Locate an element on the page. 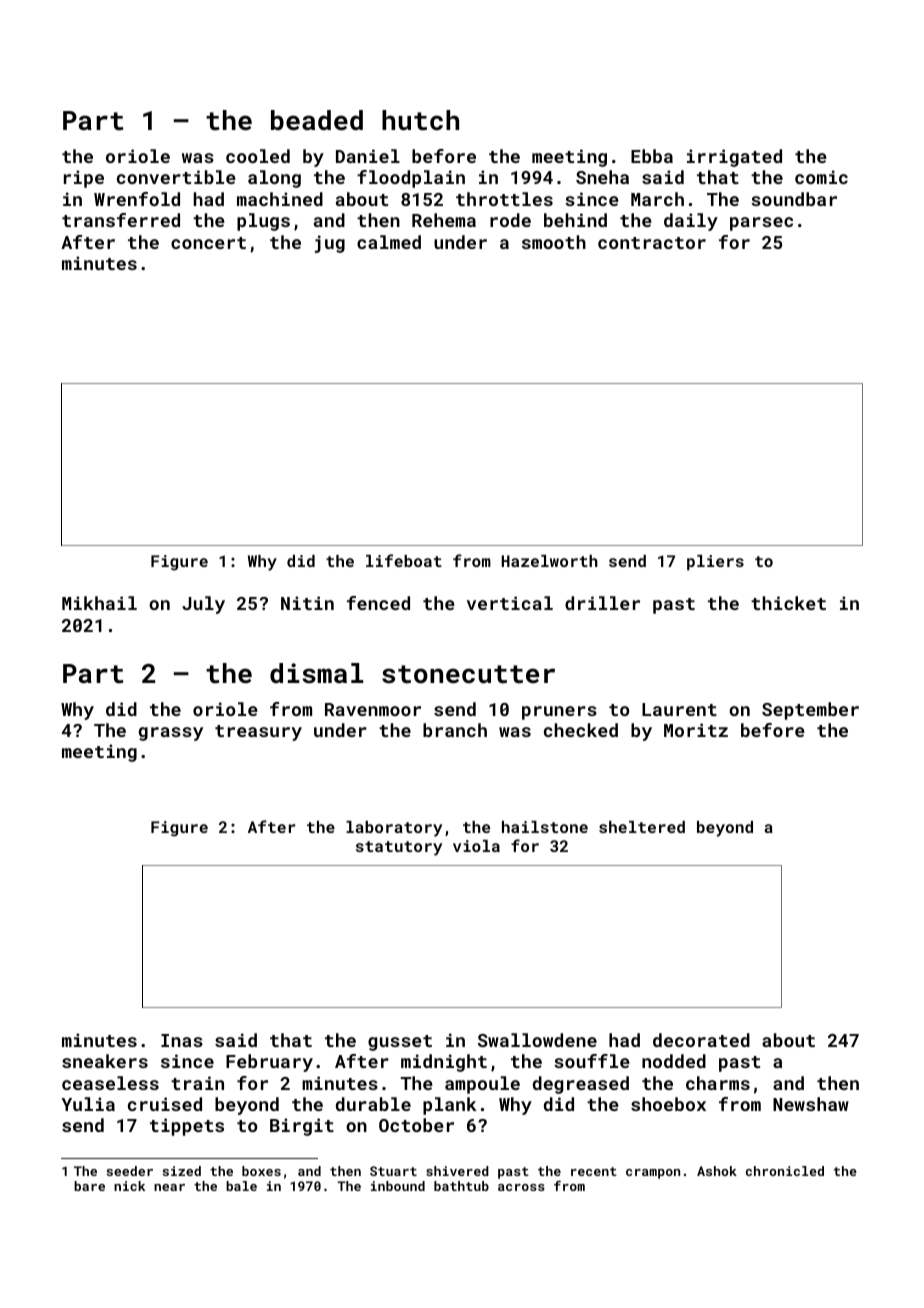  pliers is located at coordinates (715, 563).
